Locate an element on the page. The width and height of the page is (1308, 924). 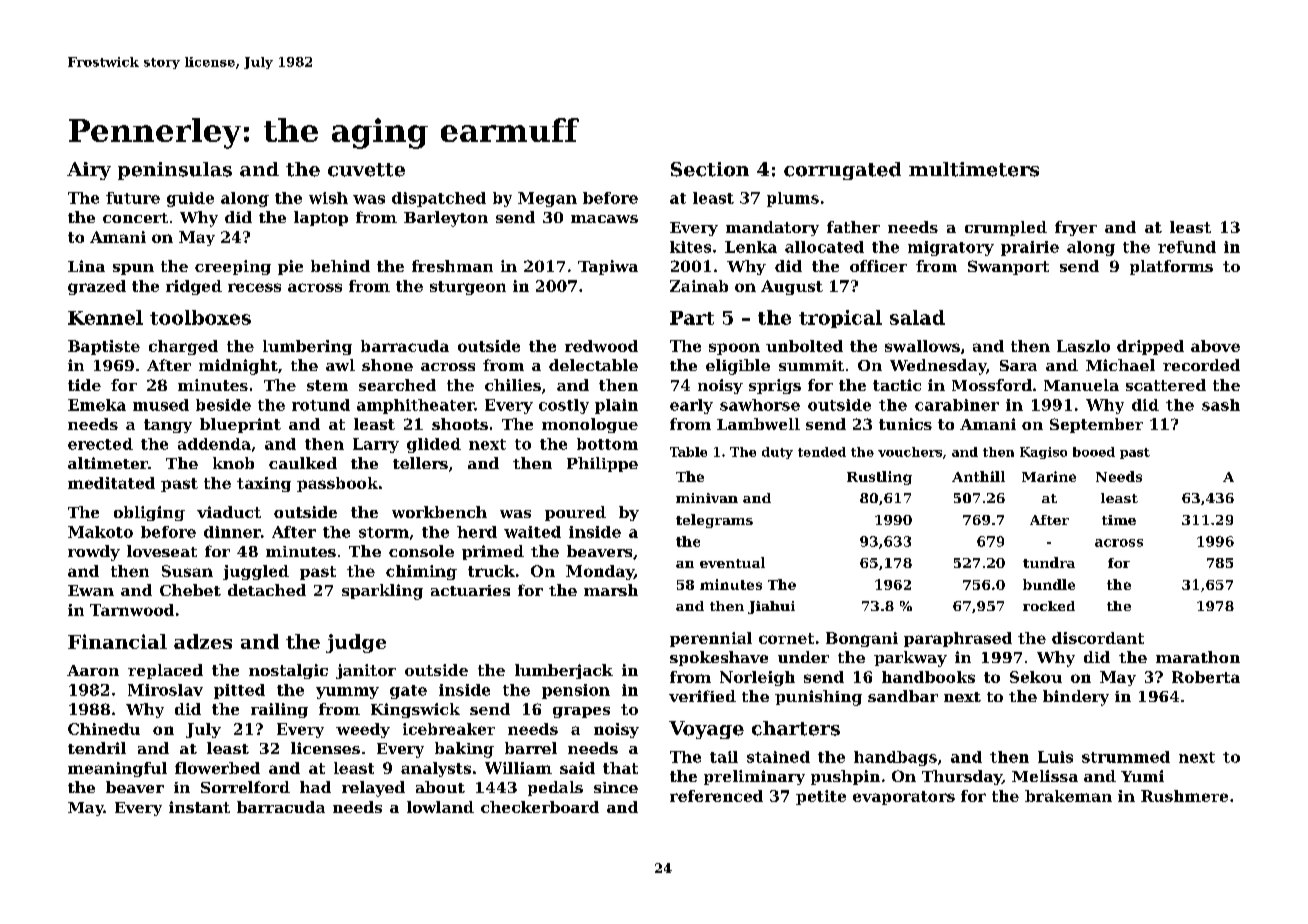
Aaron is located at coordinates (93, 670).
